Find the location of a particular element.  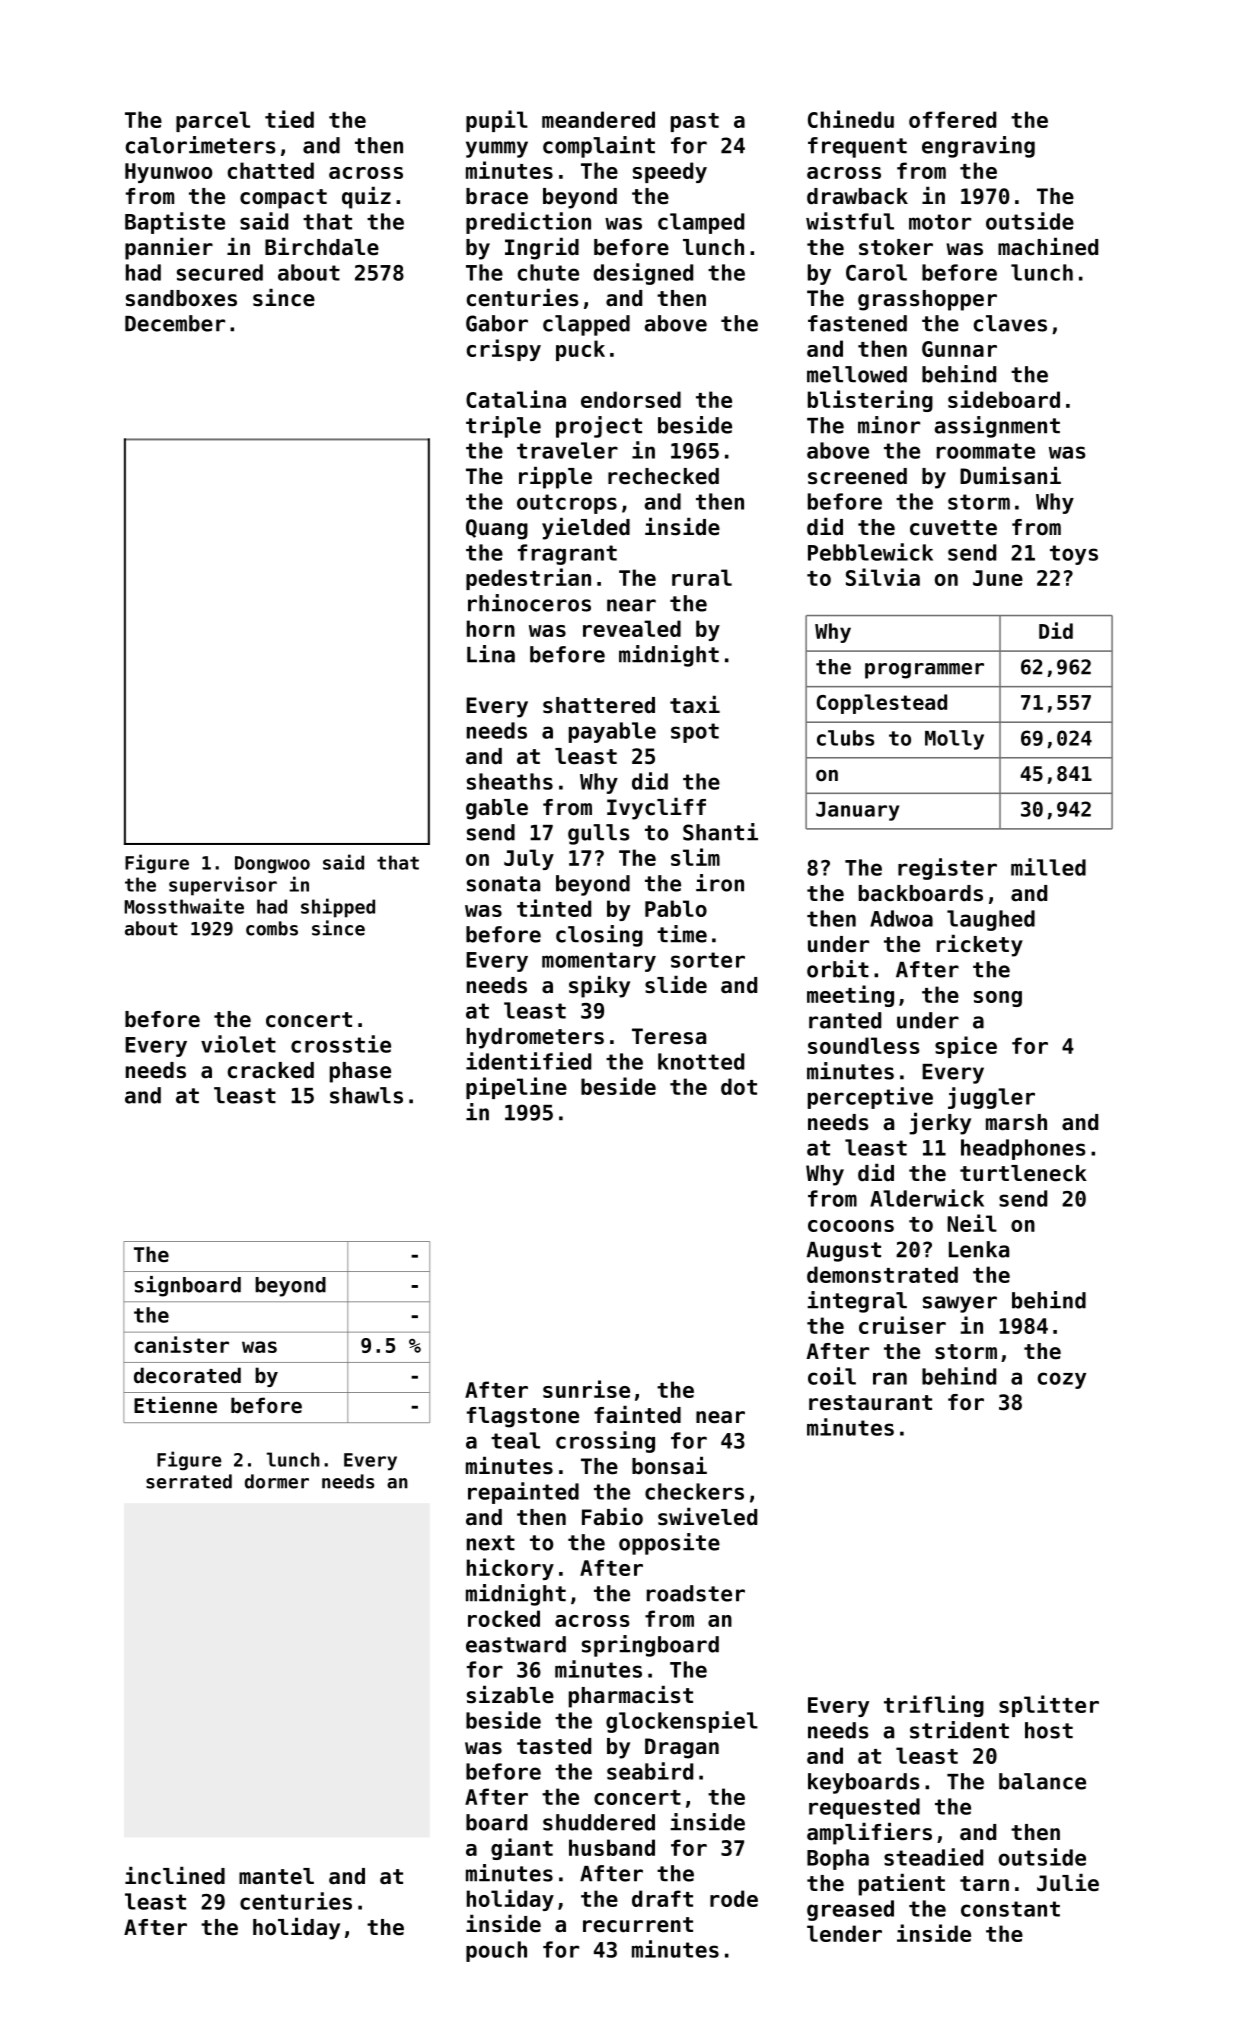

Chinedu is located at coordinates (851, 119).
